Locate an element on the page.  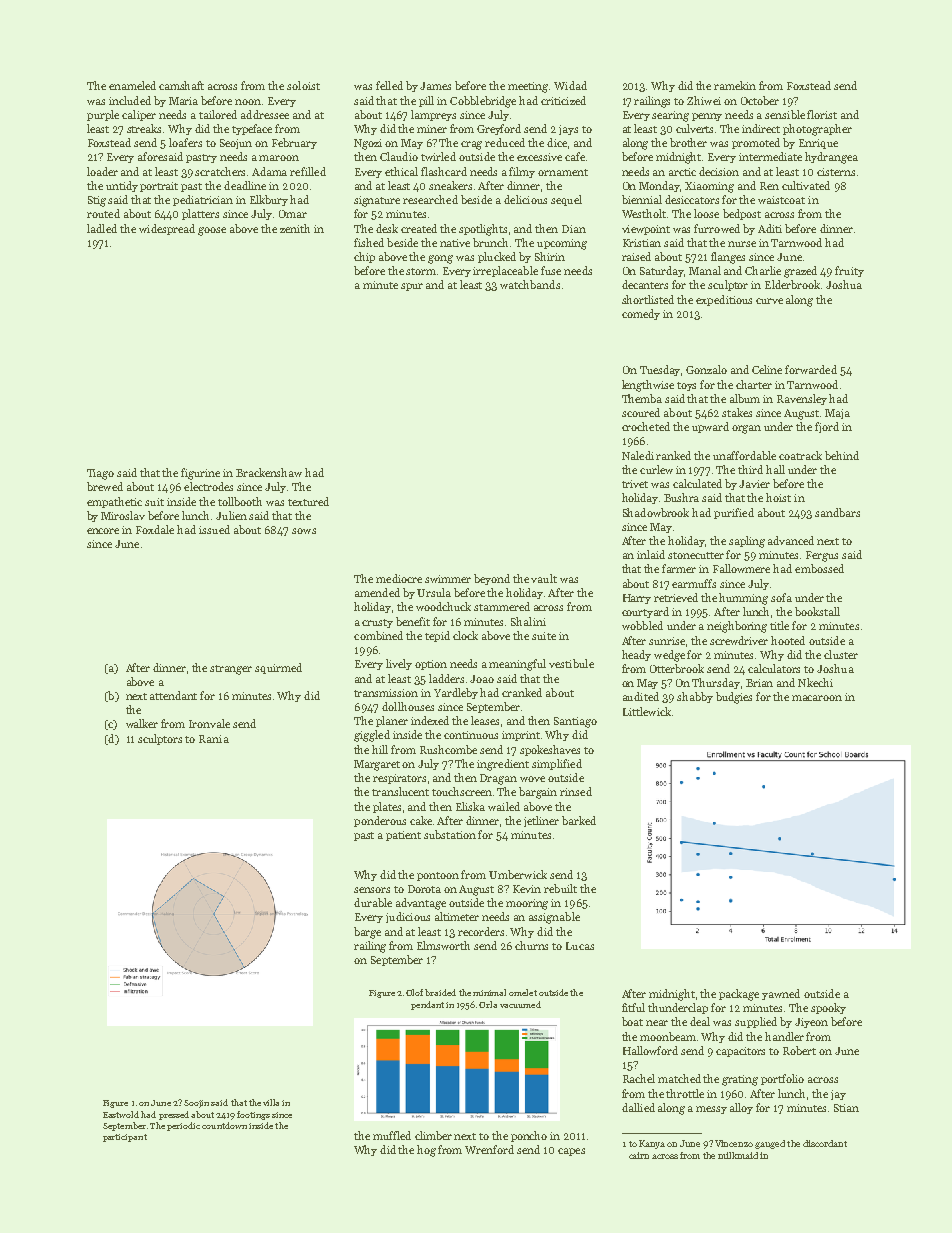
hog is located at coordinates (426, 1151).
